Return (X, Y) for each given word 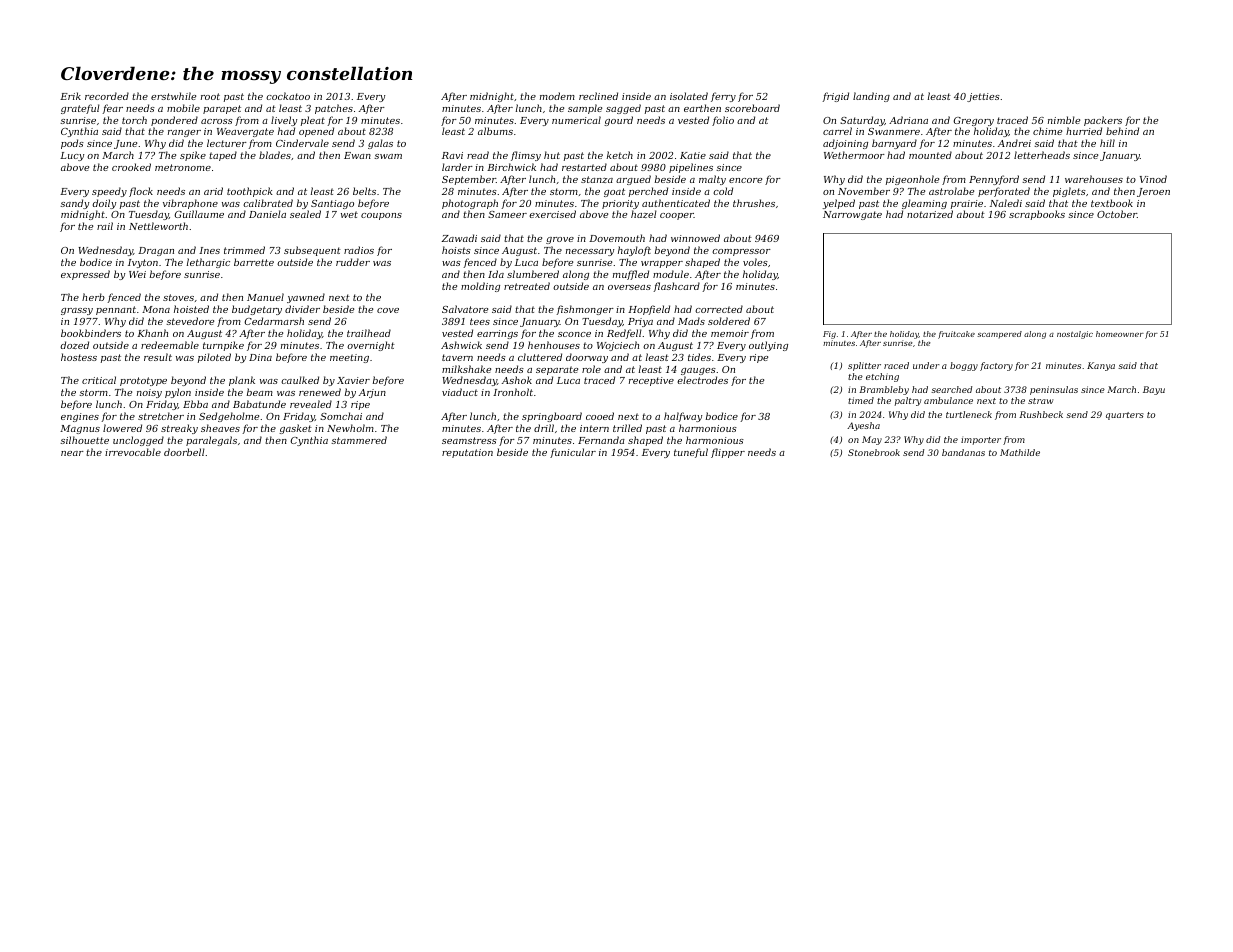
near (72, 453)
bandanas (963, 452)
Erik (70, 96)
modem (557, 96)
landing (871, 97)
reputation (467, 453)
